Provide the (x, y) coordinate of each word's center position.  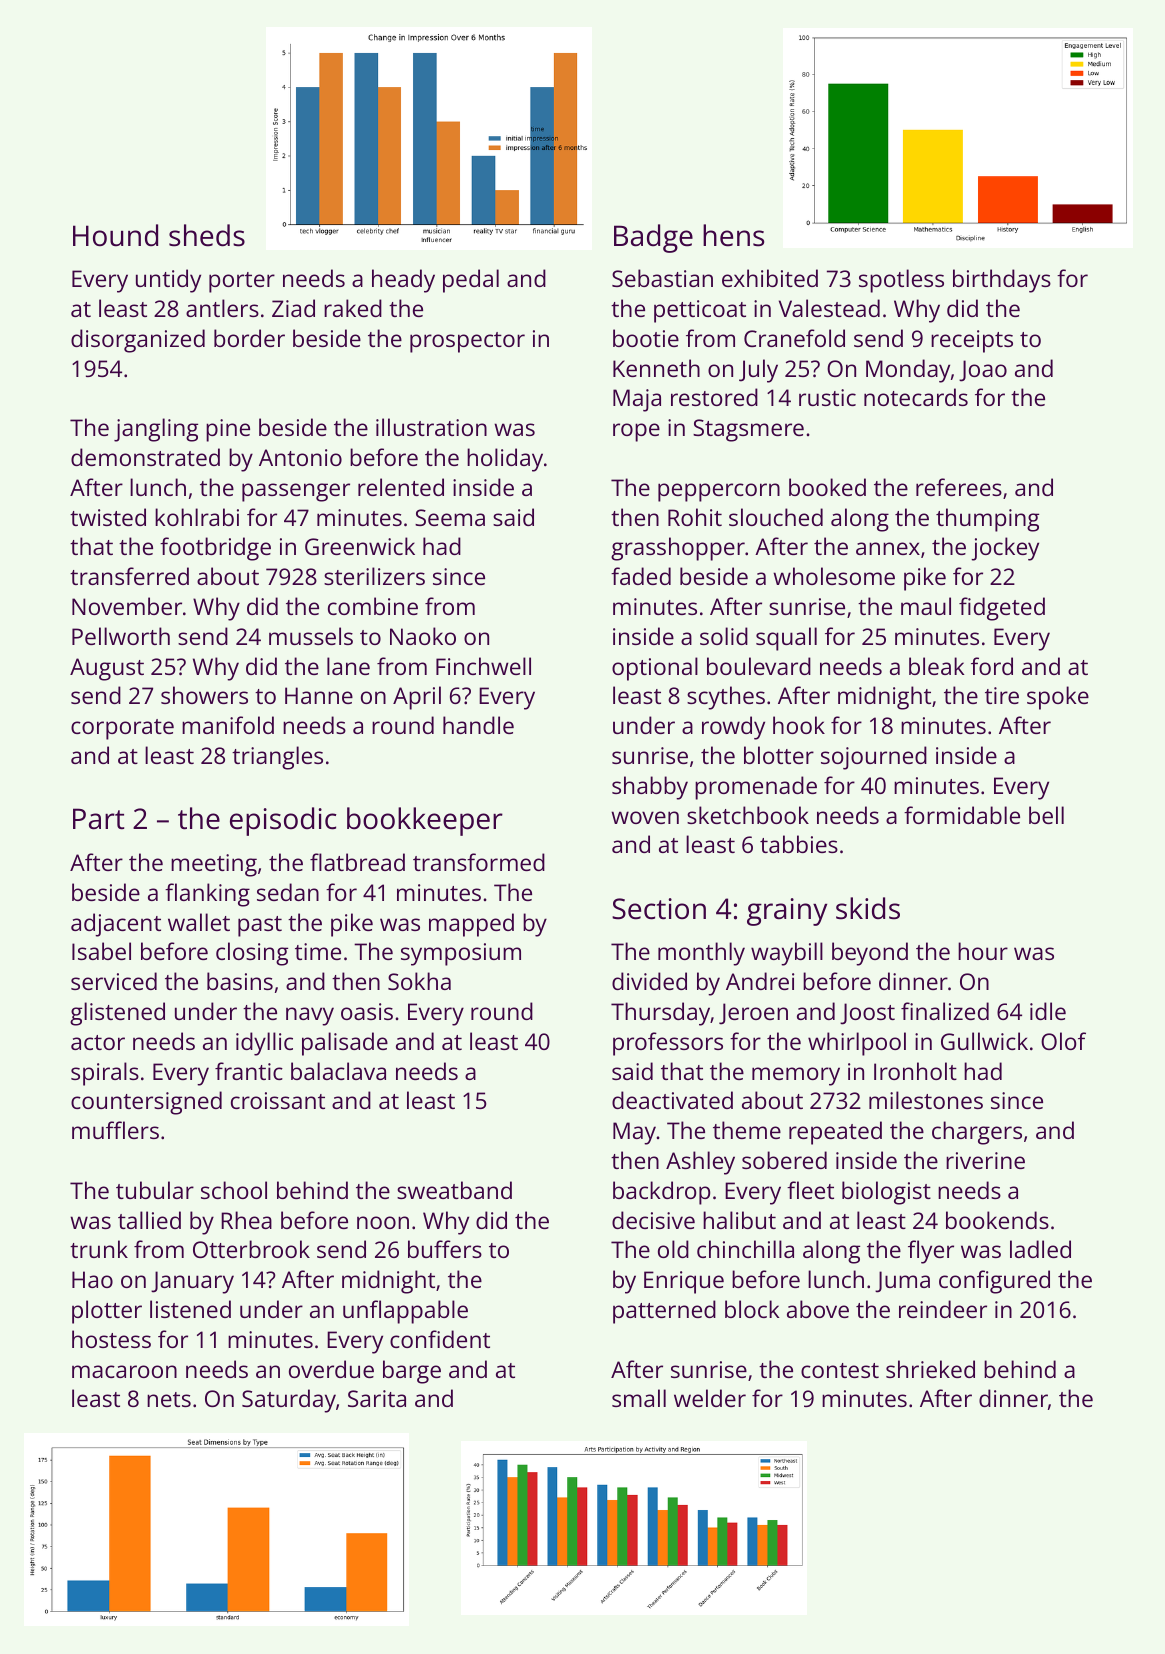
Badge (653, 238)
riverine (985, 1160)
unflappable (405, 1312)
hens (733, 235)
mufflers (115, 1130)
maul (926, 606)
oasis (367, 1011)
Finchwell (483, 666)
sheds (207, 235)
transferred (129, 576)
